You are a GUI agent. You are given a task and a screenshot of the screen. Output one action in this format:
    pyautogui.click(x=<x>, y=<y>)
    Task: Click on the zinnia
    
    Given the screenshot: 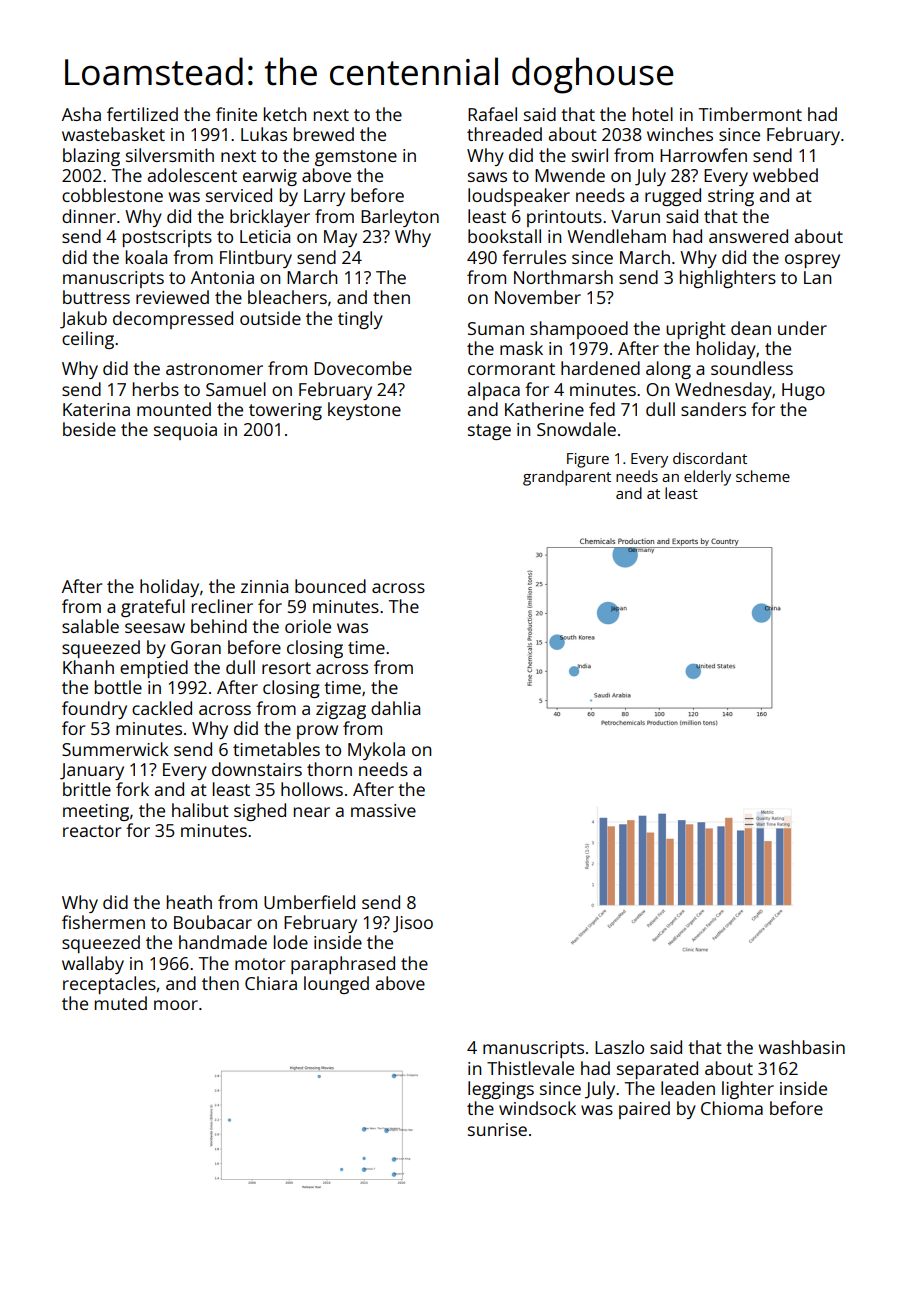 What is the action you would take?
    pyautogui.click(x=264, y=586)
